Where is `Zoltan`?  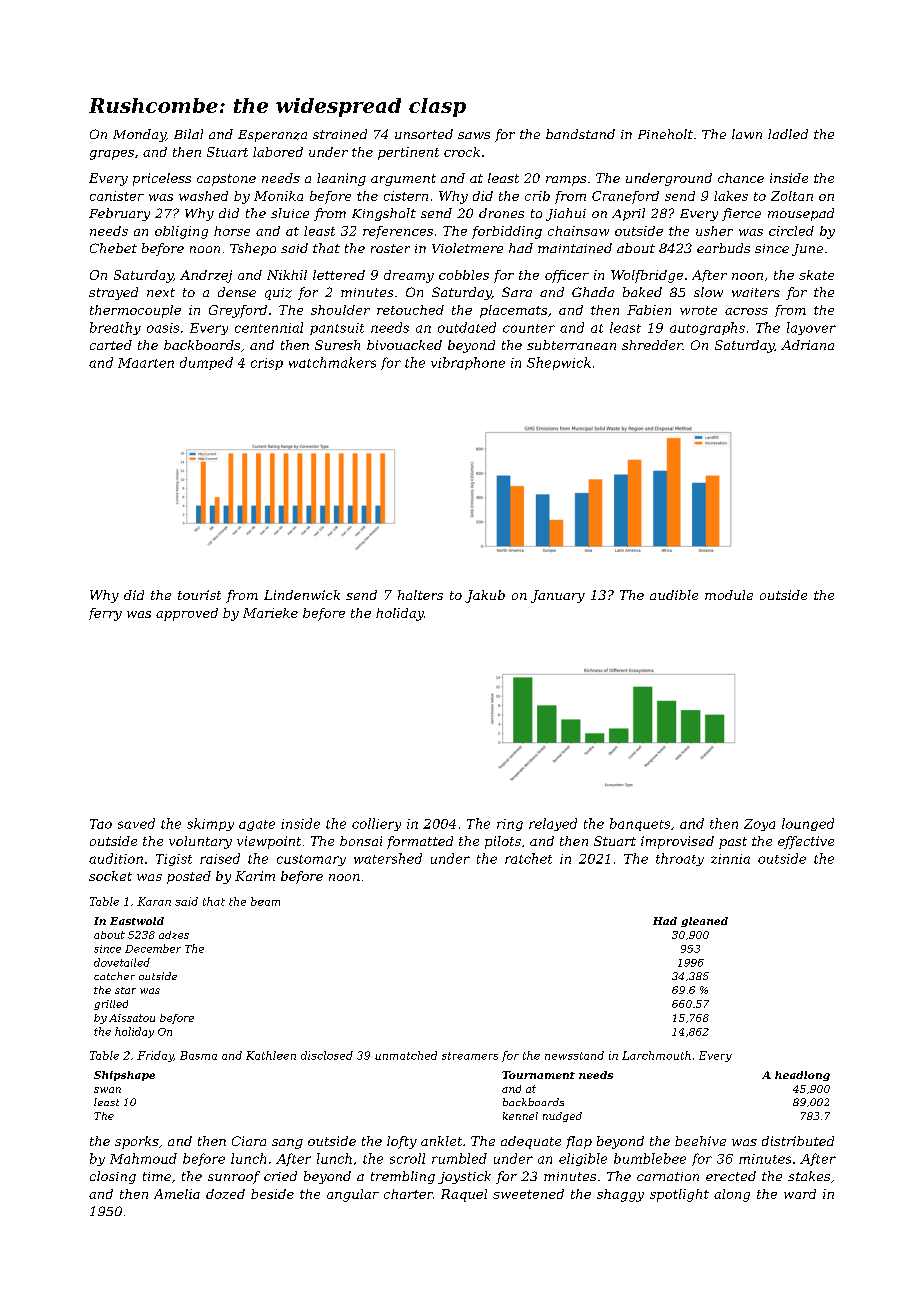 Zoltan is located at coordinates (792, 196).
